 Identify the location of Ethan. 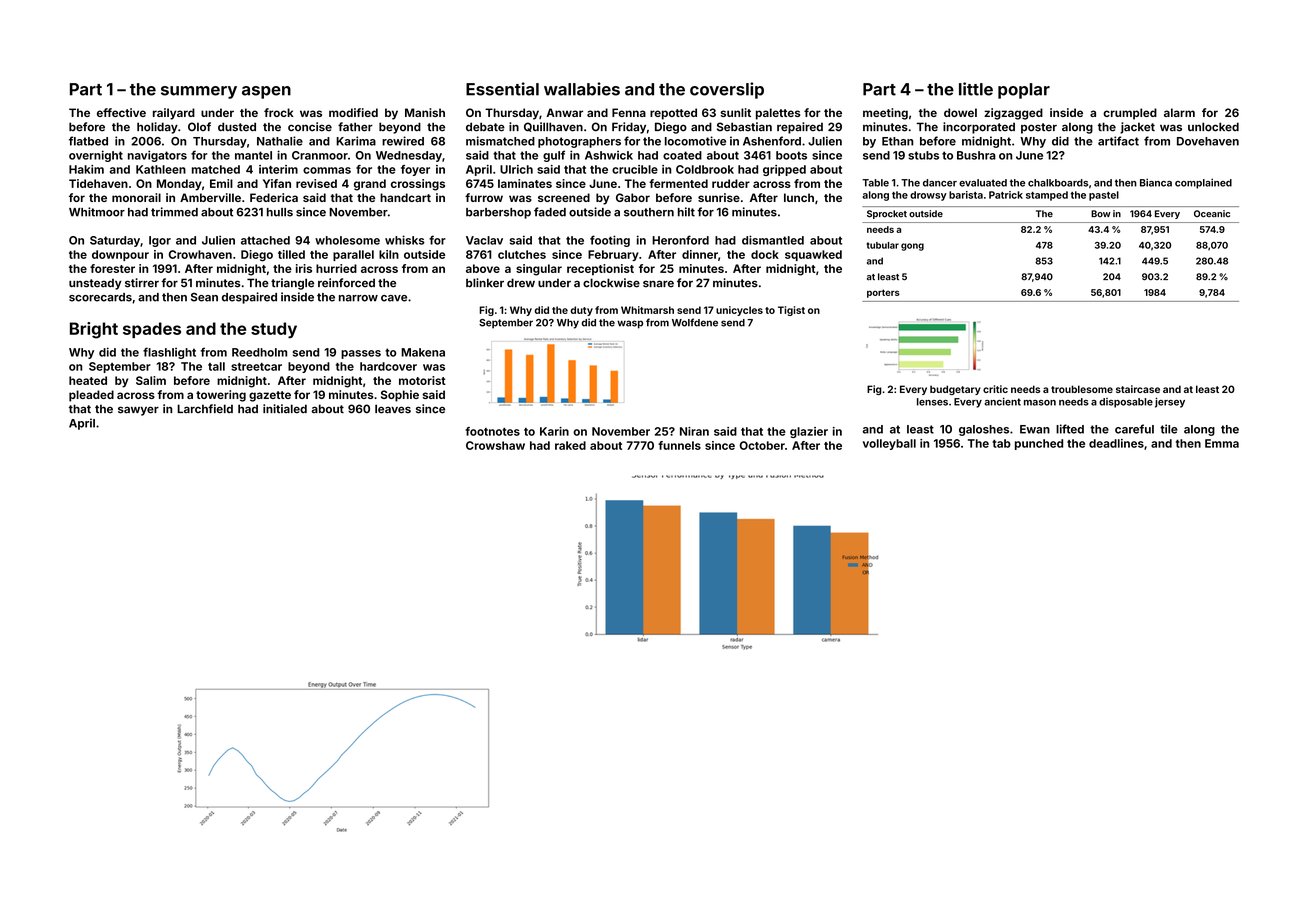
(897, 141).
